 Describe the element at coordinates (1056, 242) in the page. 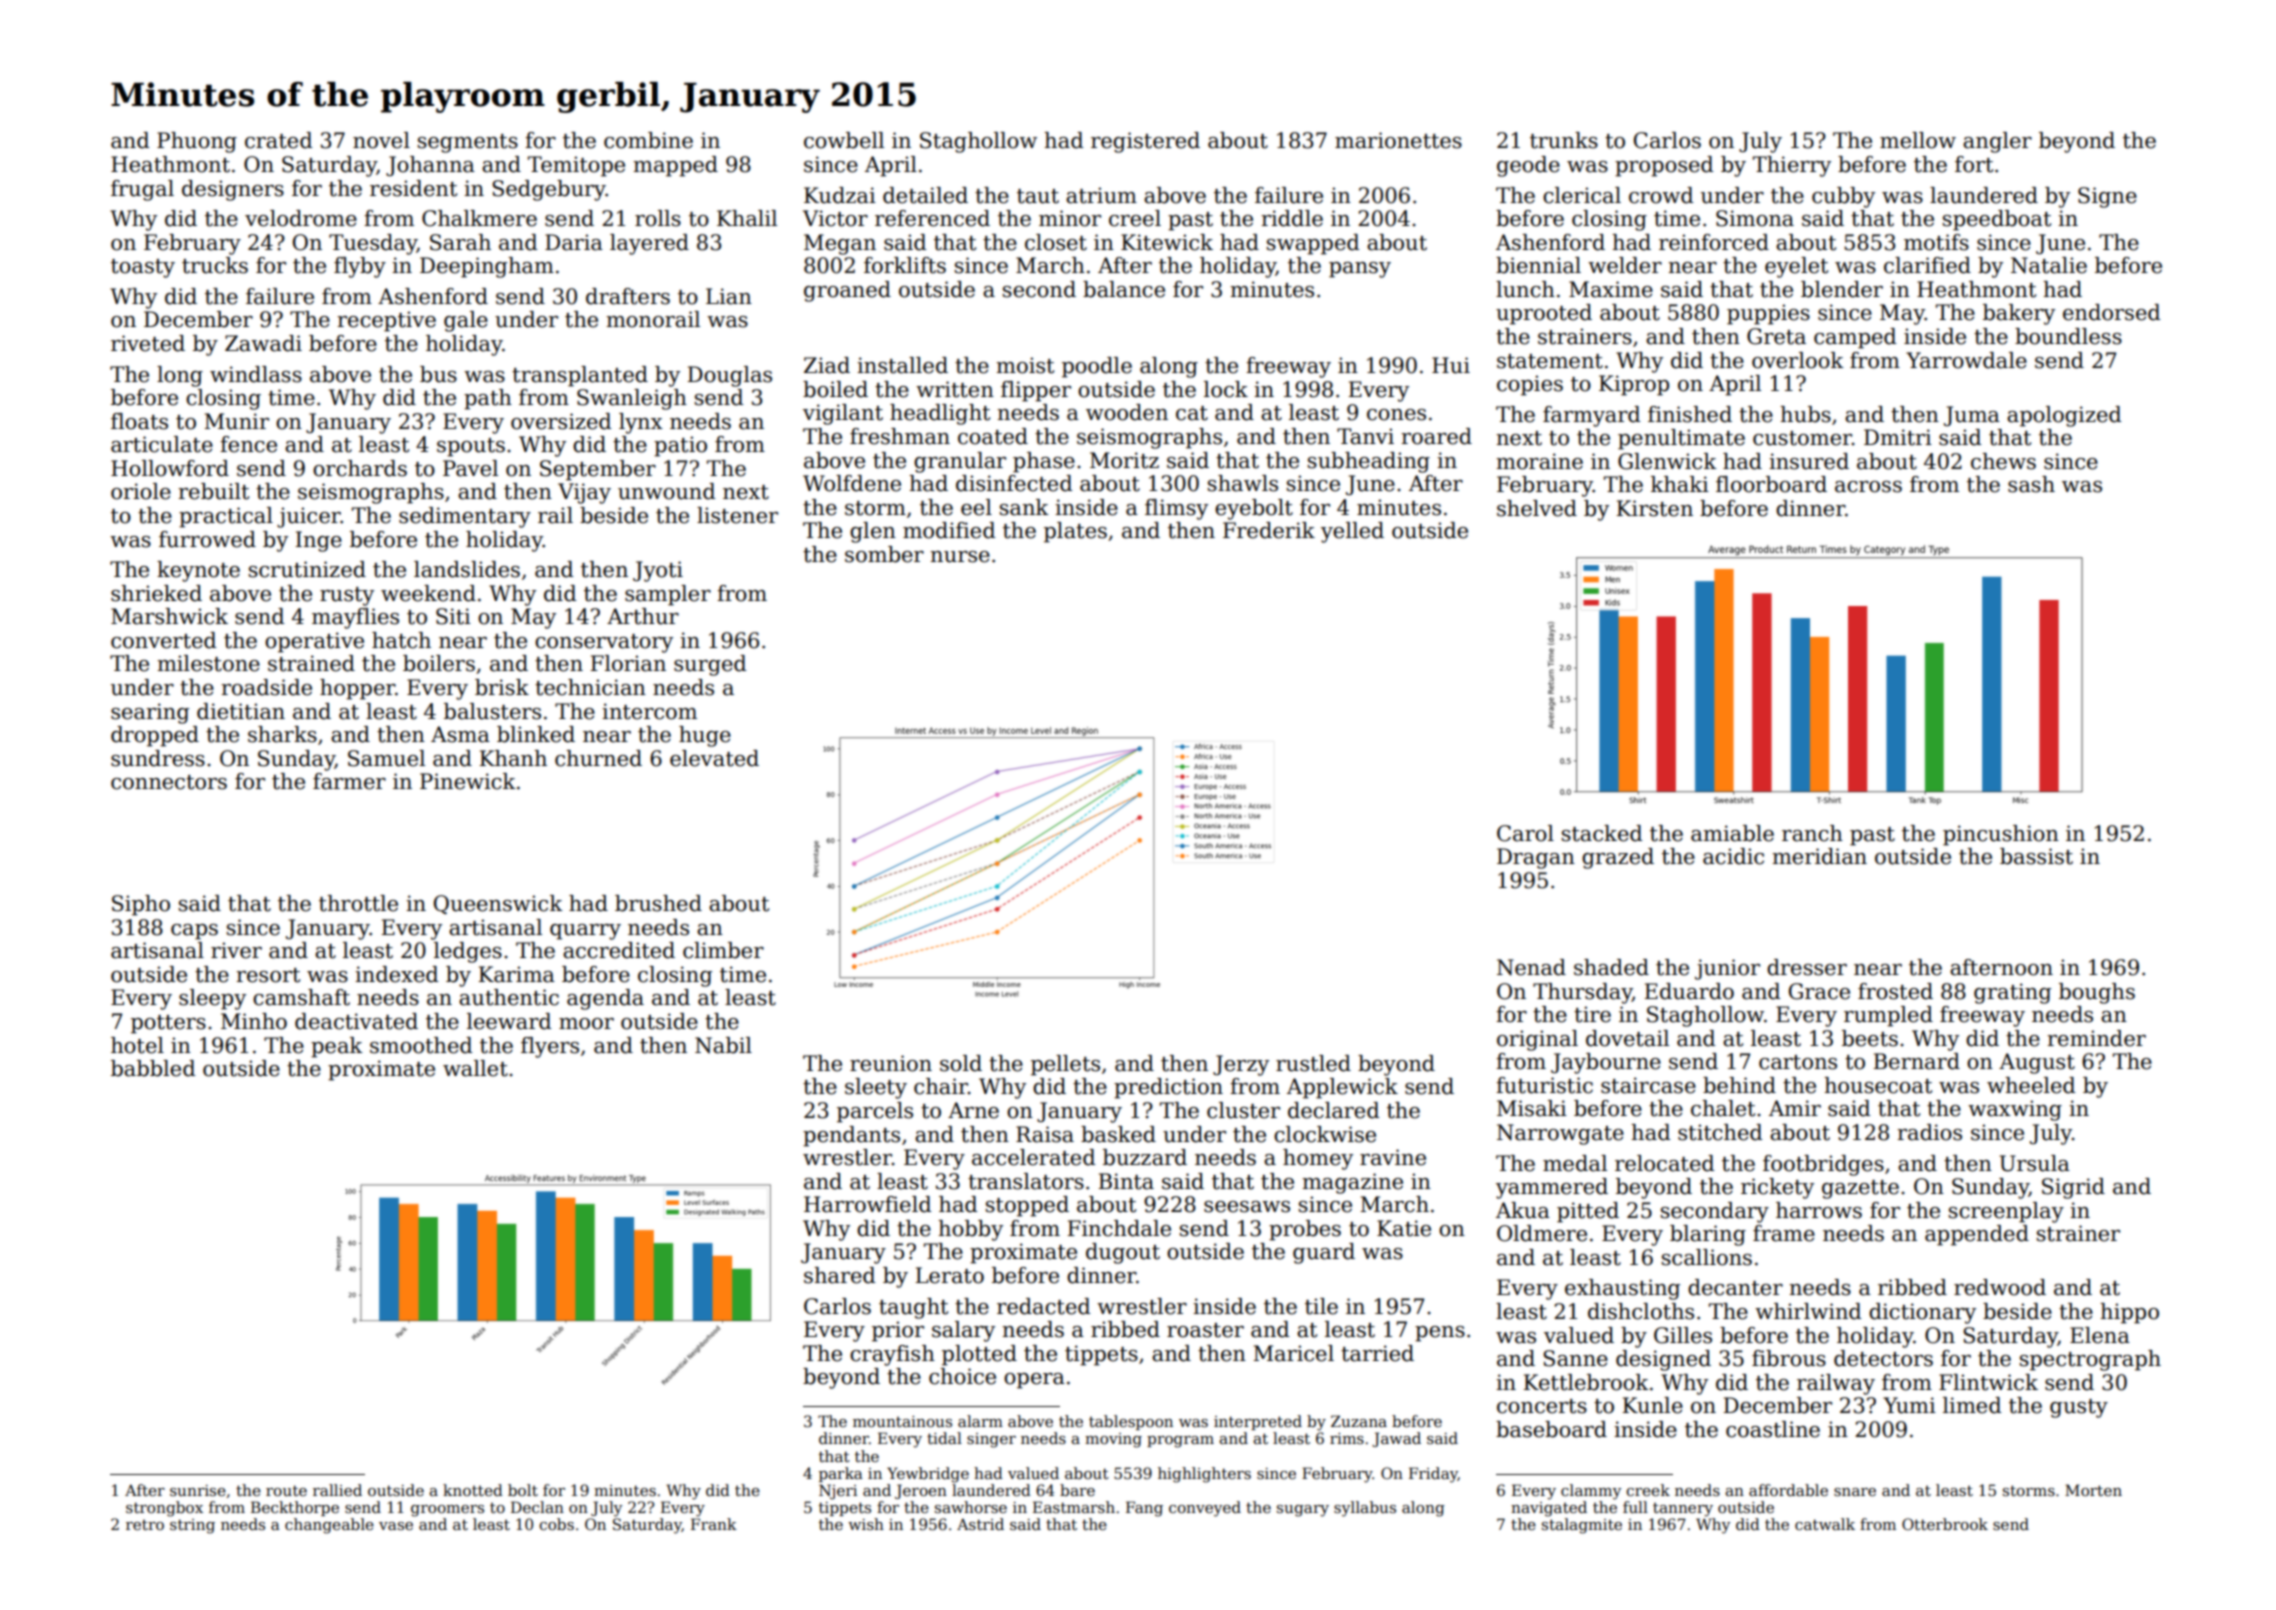

I see `closet` at that location.
